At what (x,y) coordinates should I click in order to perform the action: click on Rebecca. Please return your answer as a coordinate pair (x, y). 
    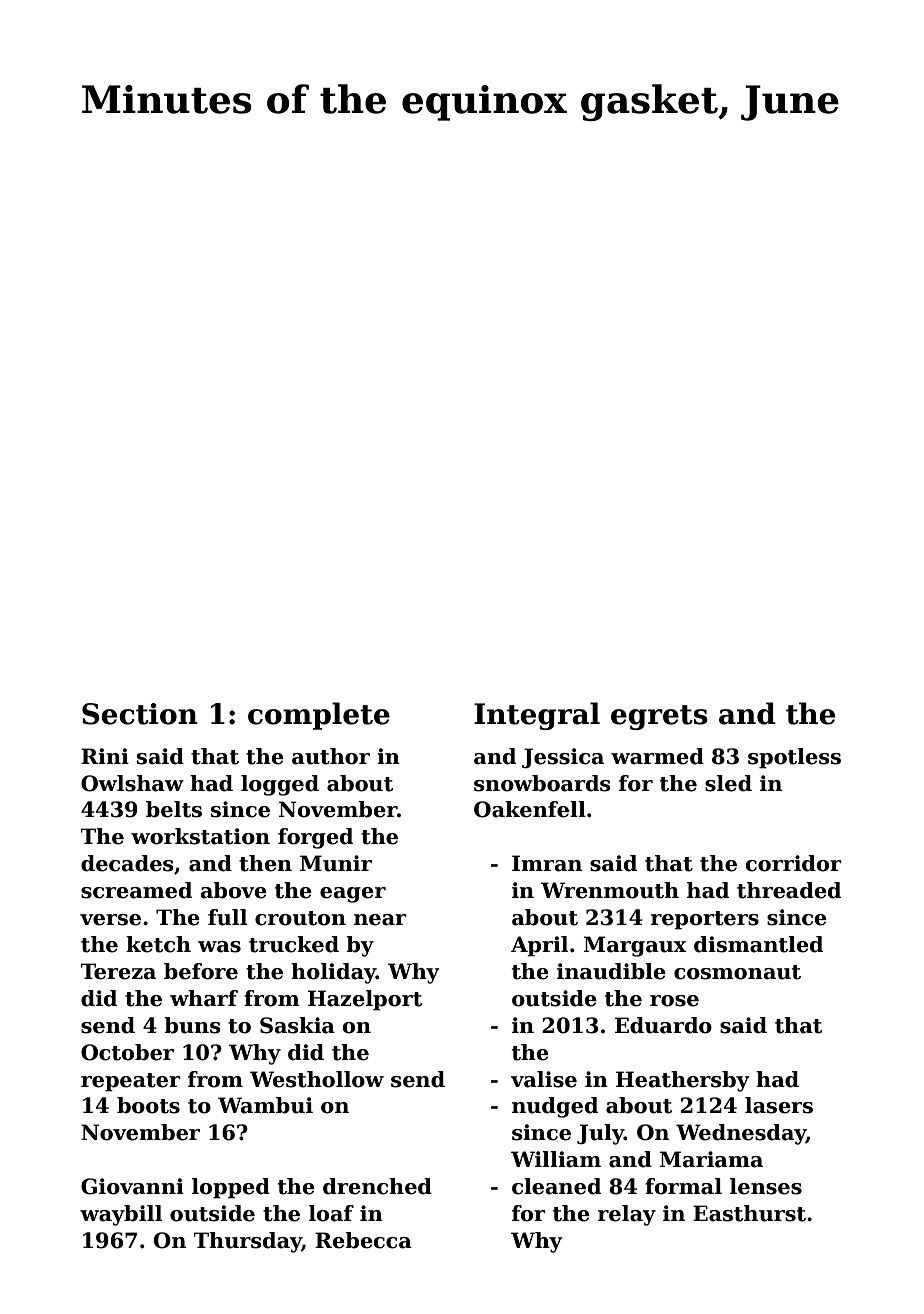
    Looking at the image, I should click on (363, 1240).
